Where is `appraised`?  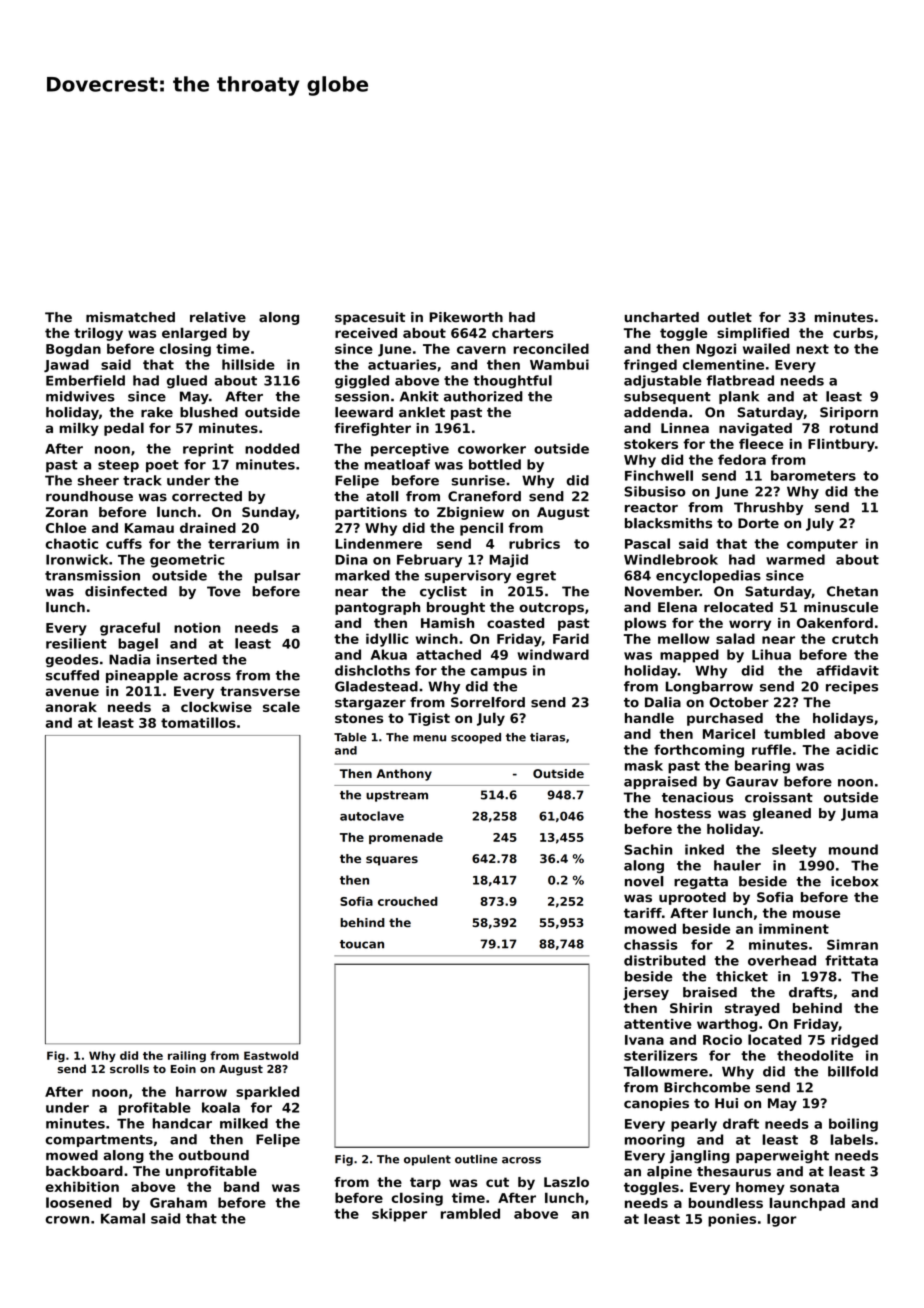 appraised is located at coordinates (660, 782).
